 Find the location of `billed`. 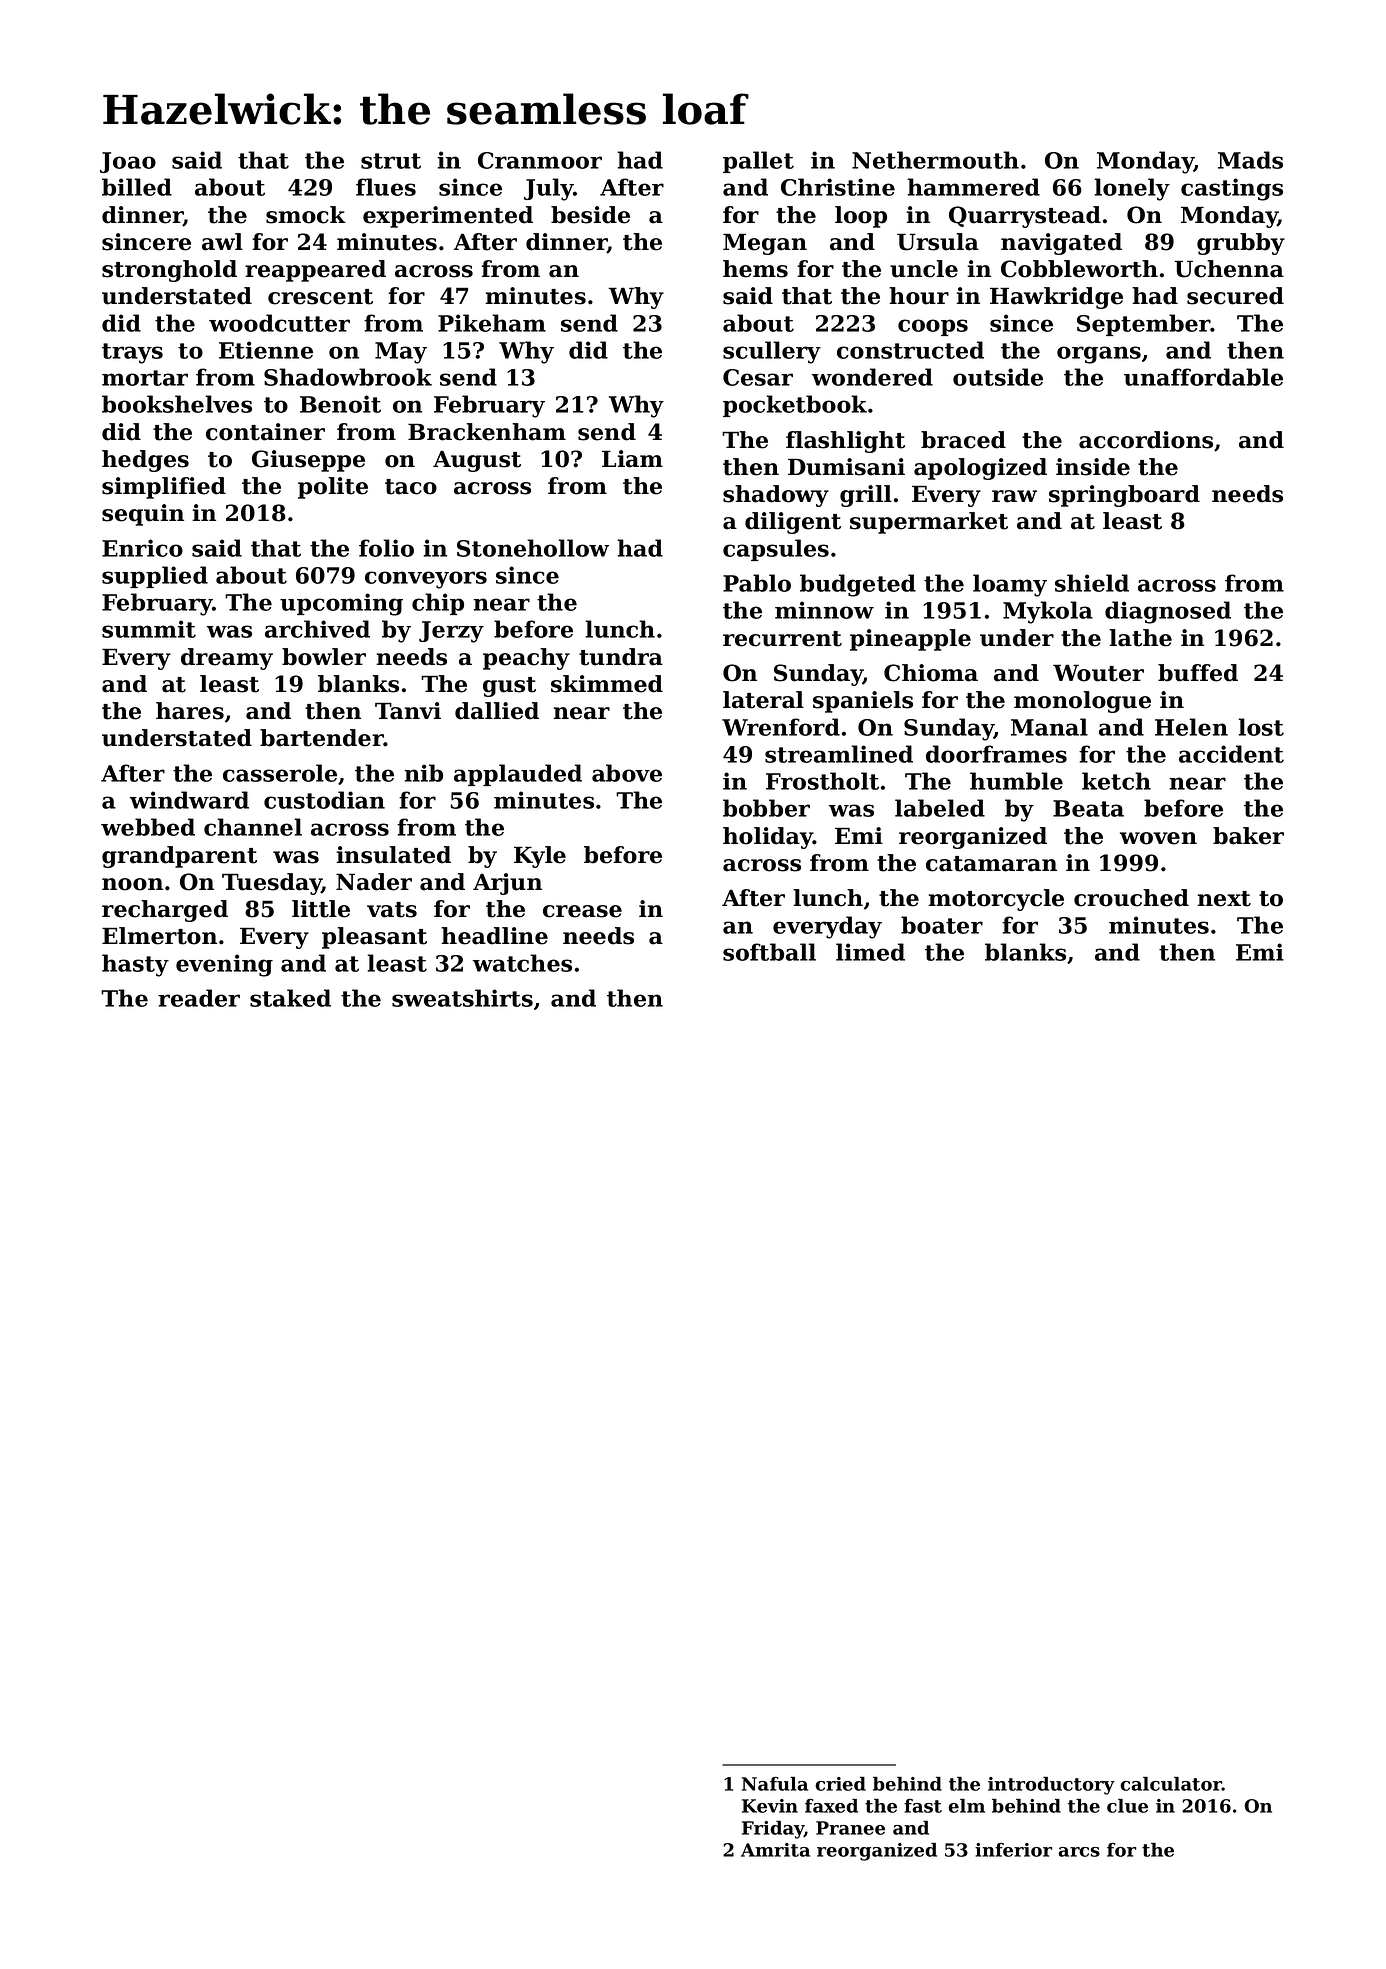

billed is located at coordinates (137, 187).
